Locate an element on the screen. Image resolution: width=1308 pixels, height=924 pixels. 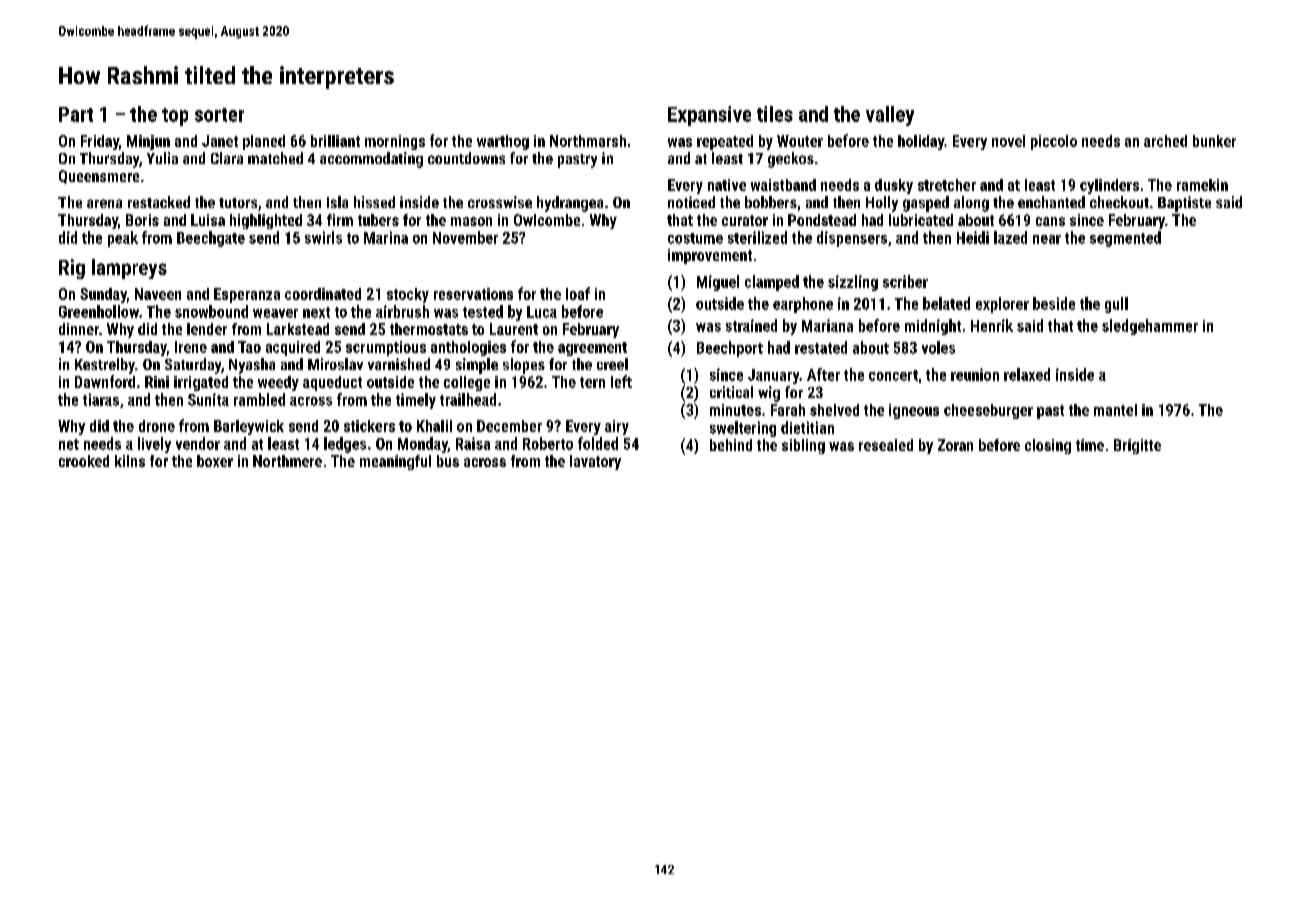
sorter is located at coordinates (219, 115).
